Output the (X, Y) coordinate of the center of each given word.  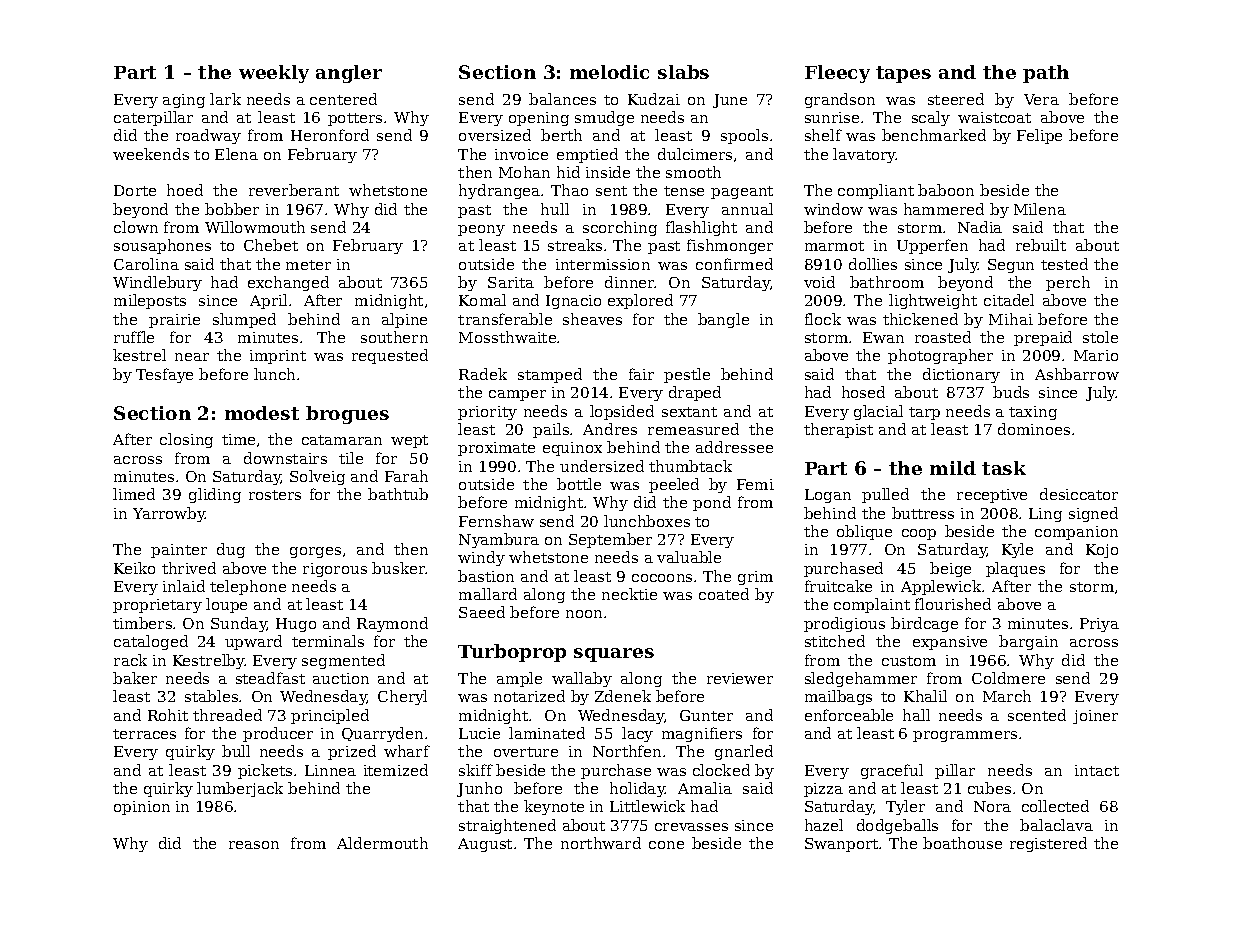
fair (641, 374)
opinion (142, 808)
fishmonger (730, 246)
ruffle (134, 337)
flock (823, 319)
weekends (151, 154)
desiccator (1079, 494)
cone (666, 845)
